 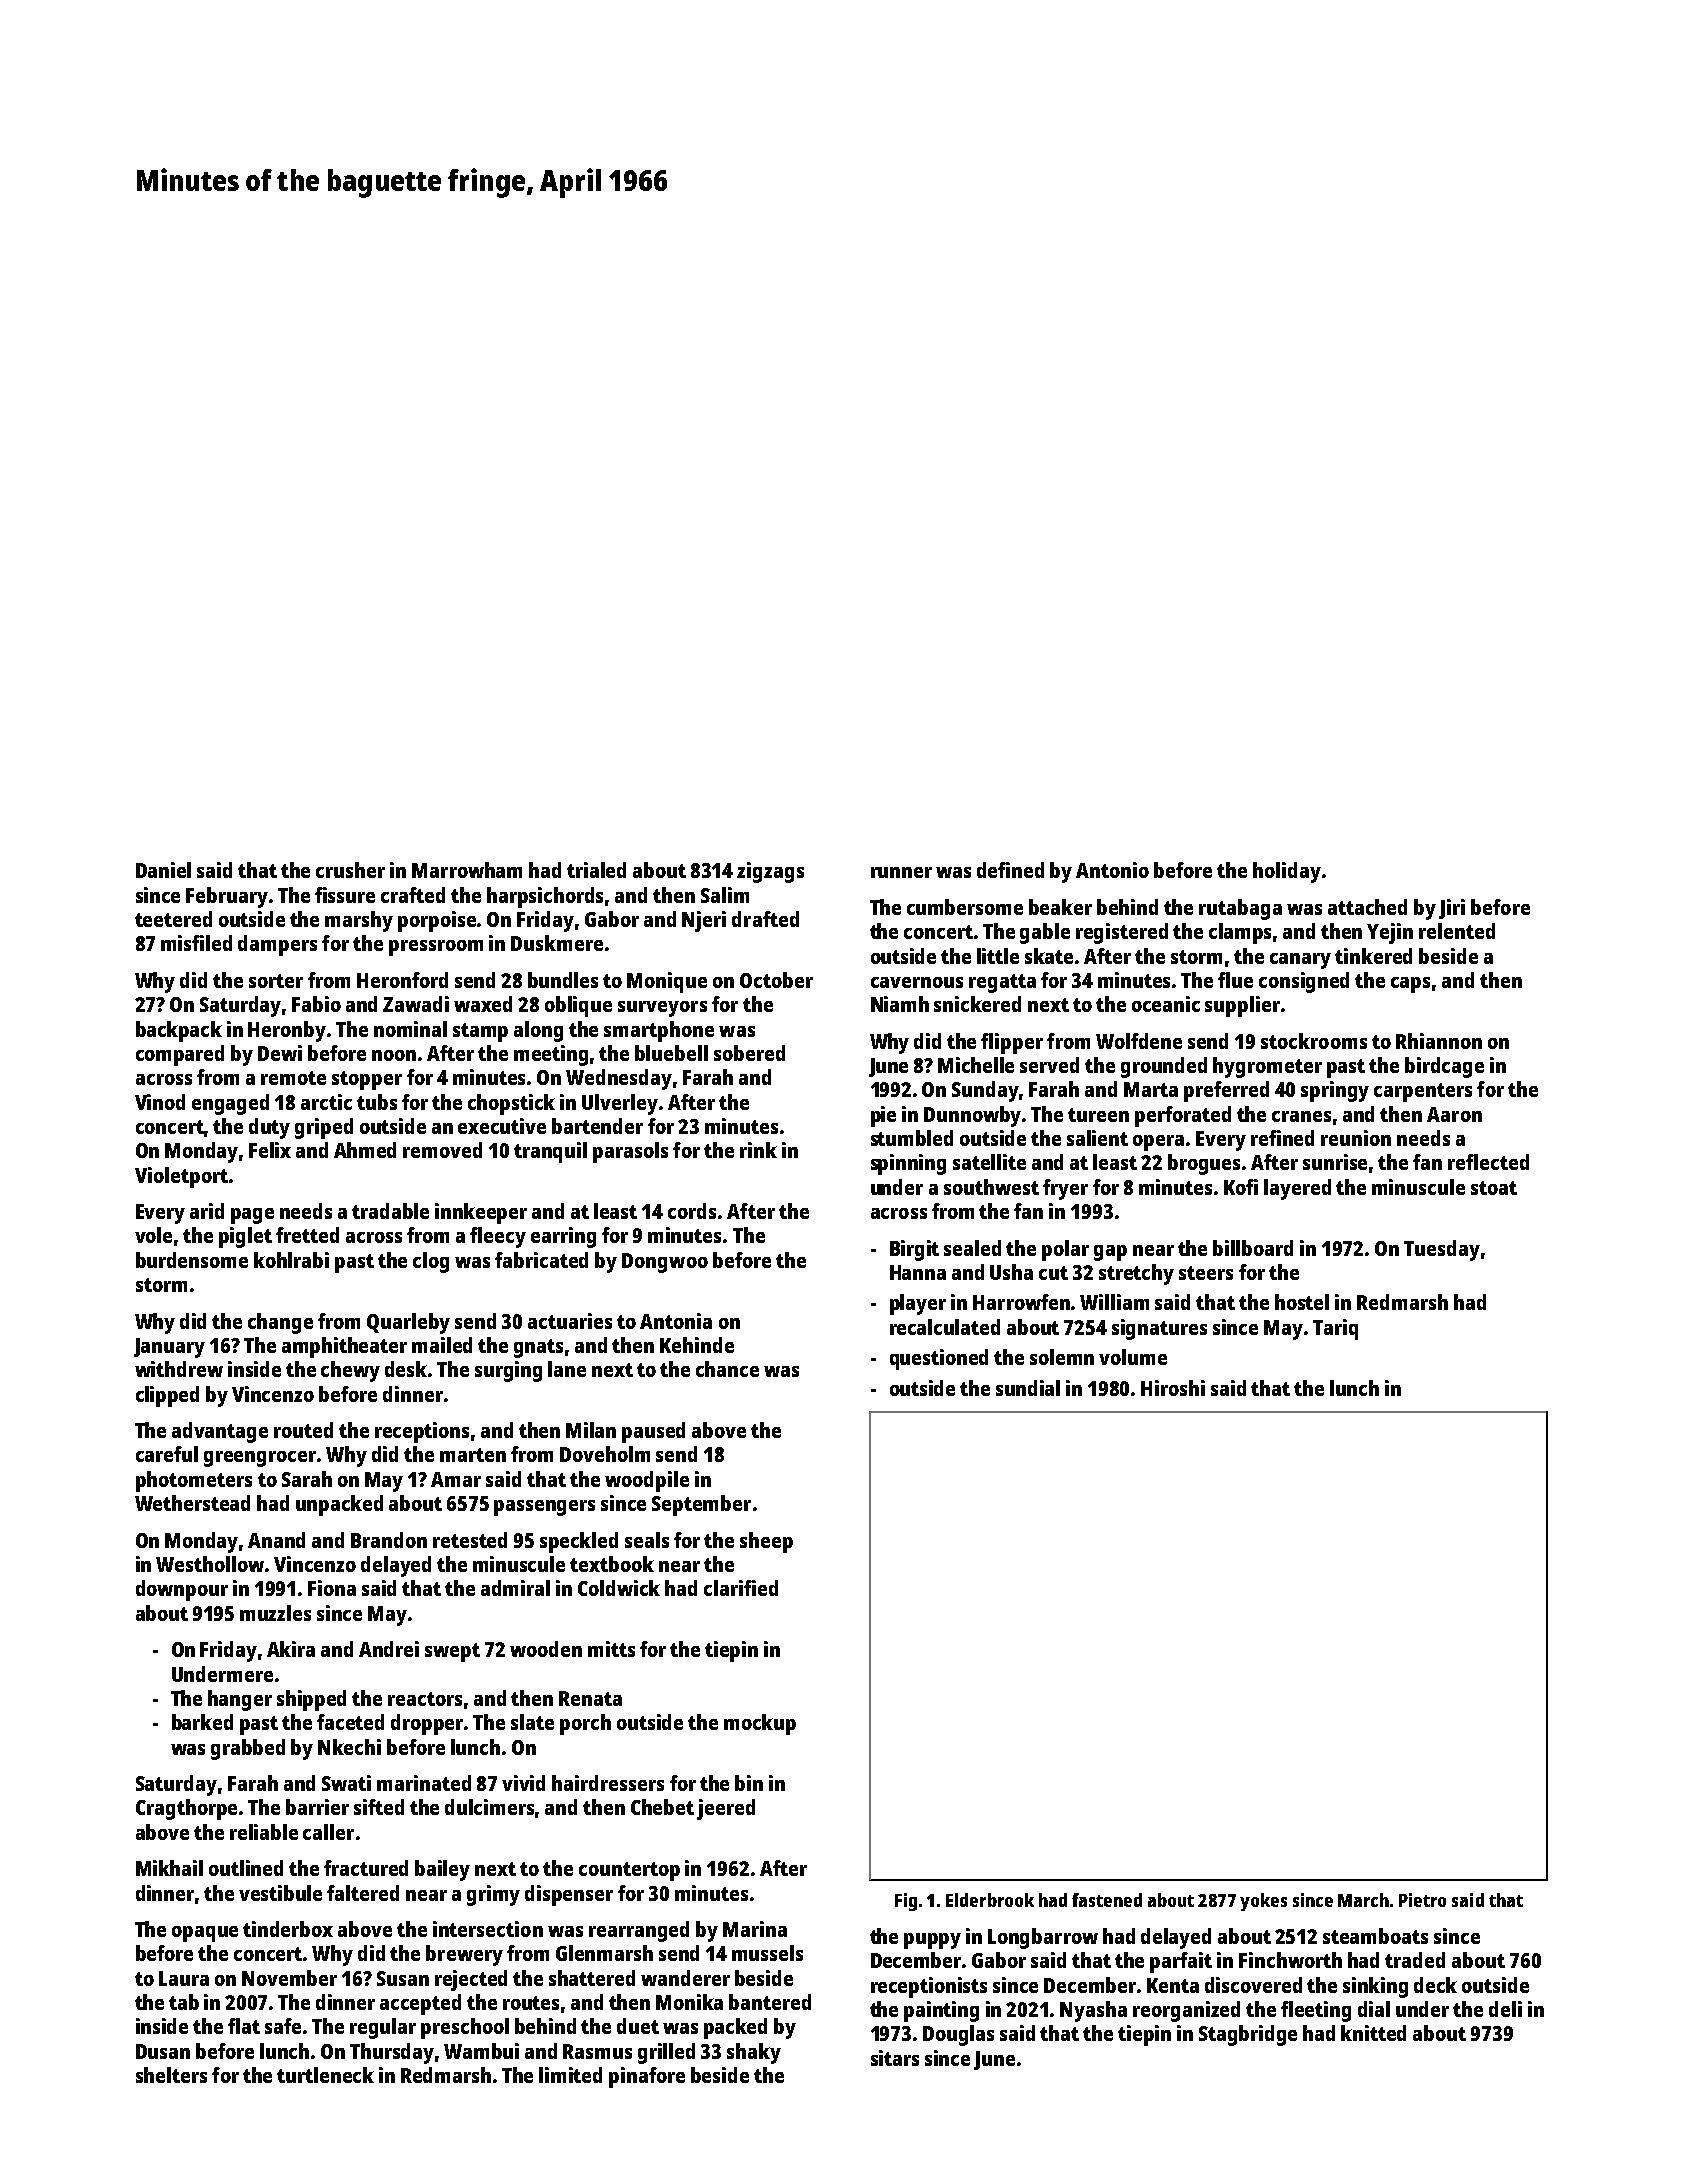 What do you see at coordinates (1367, 907) in the document?
I see `attached` at bounding box center [1367, 907].
